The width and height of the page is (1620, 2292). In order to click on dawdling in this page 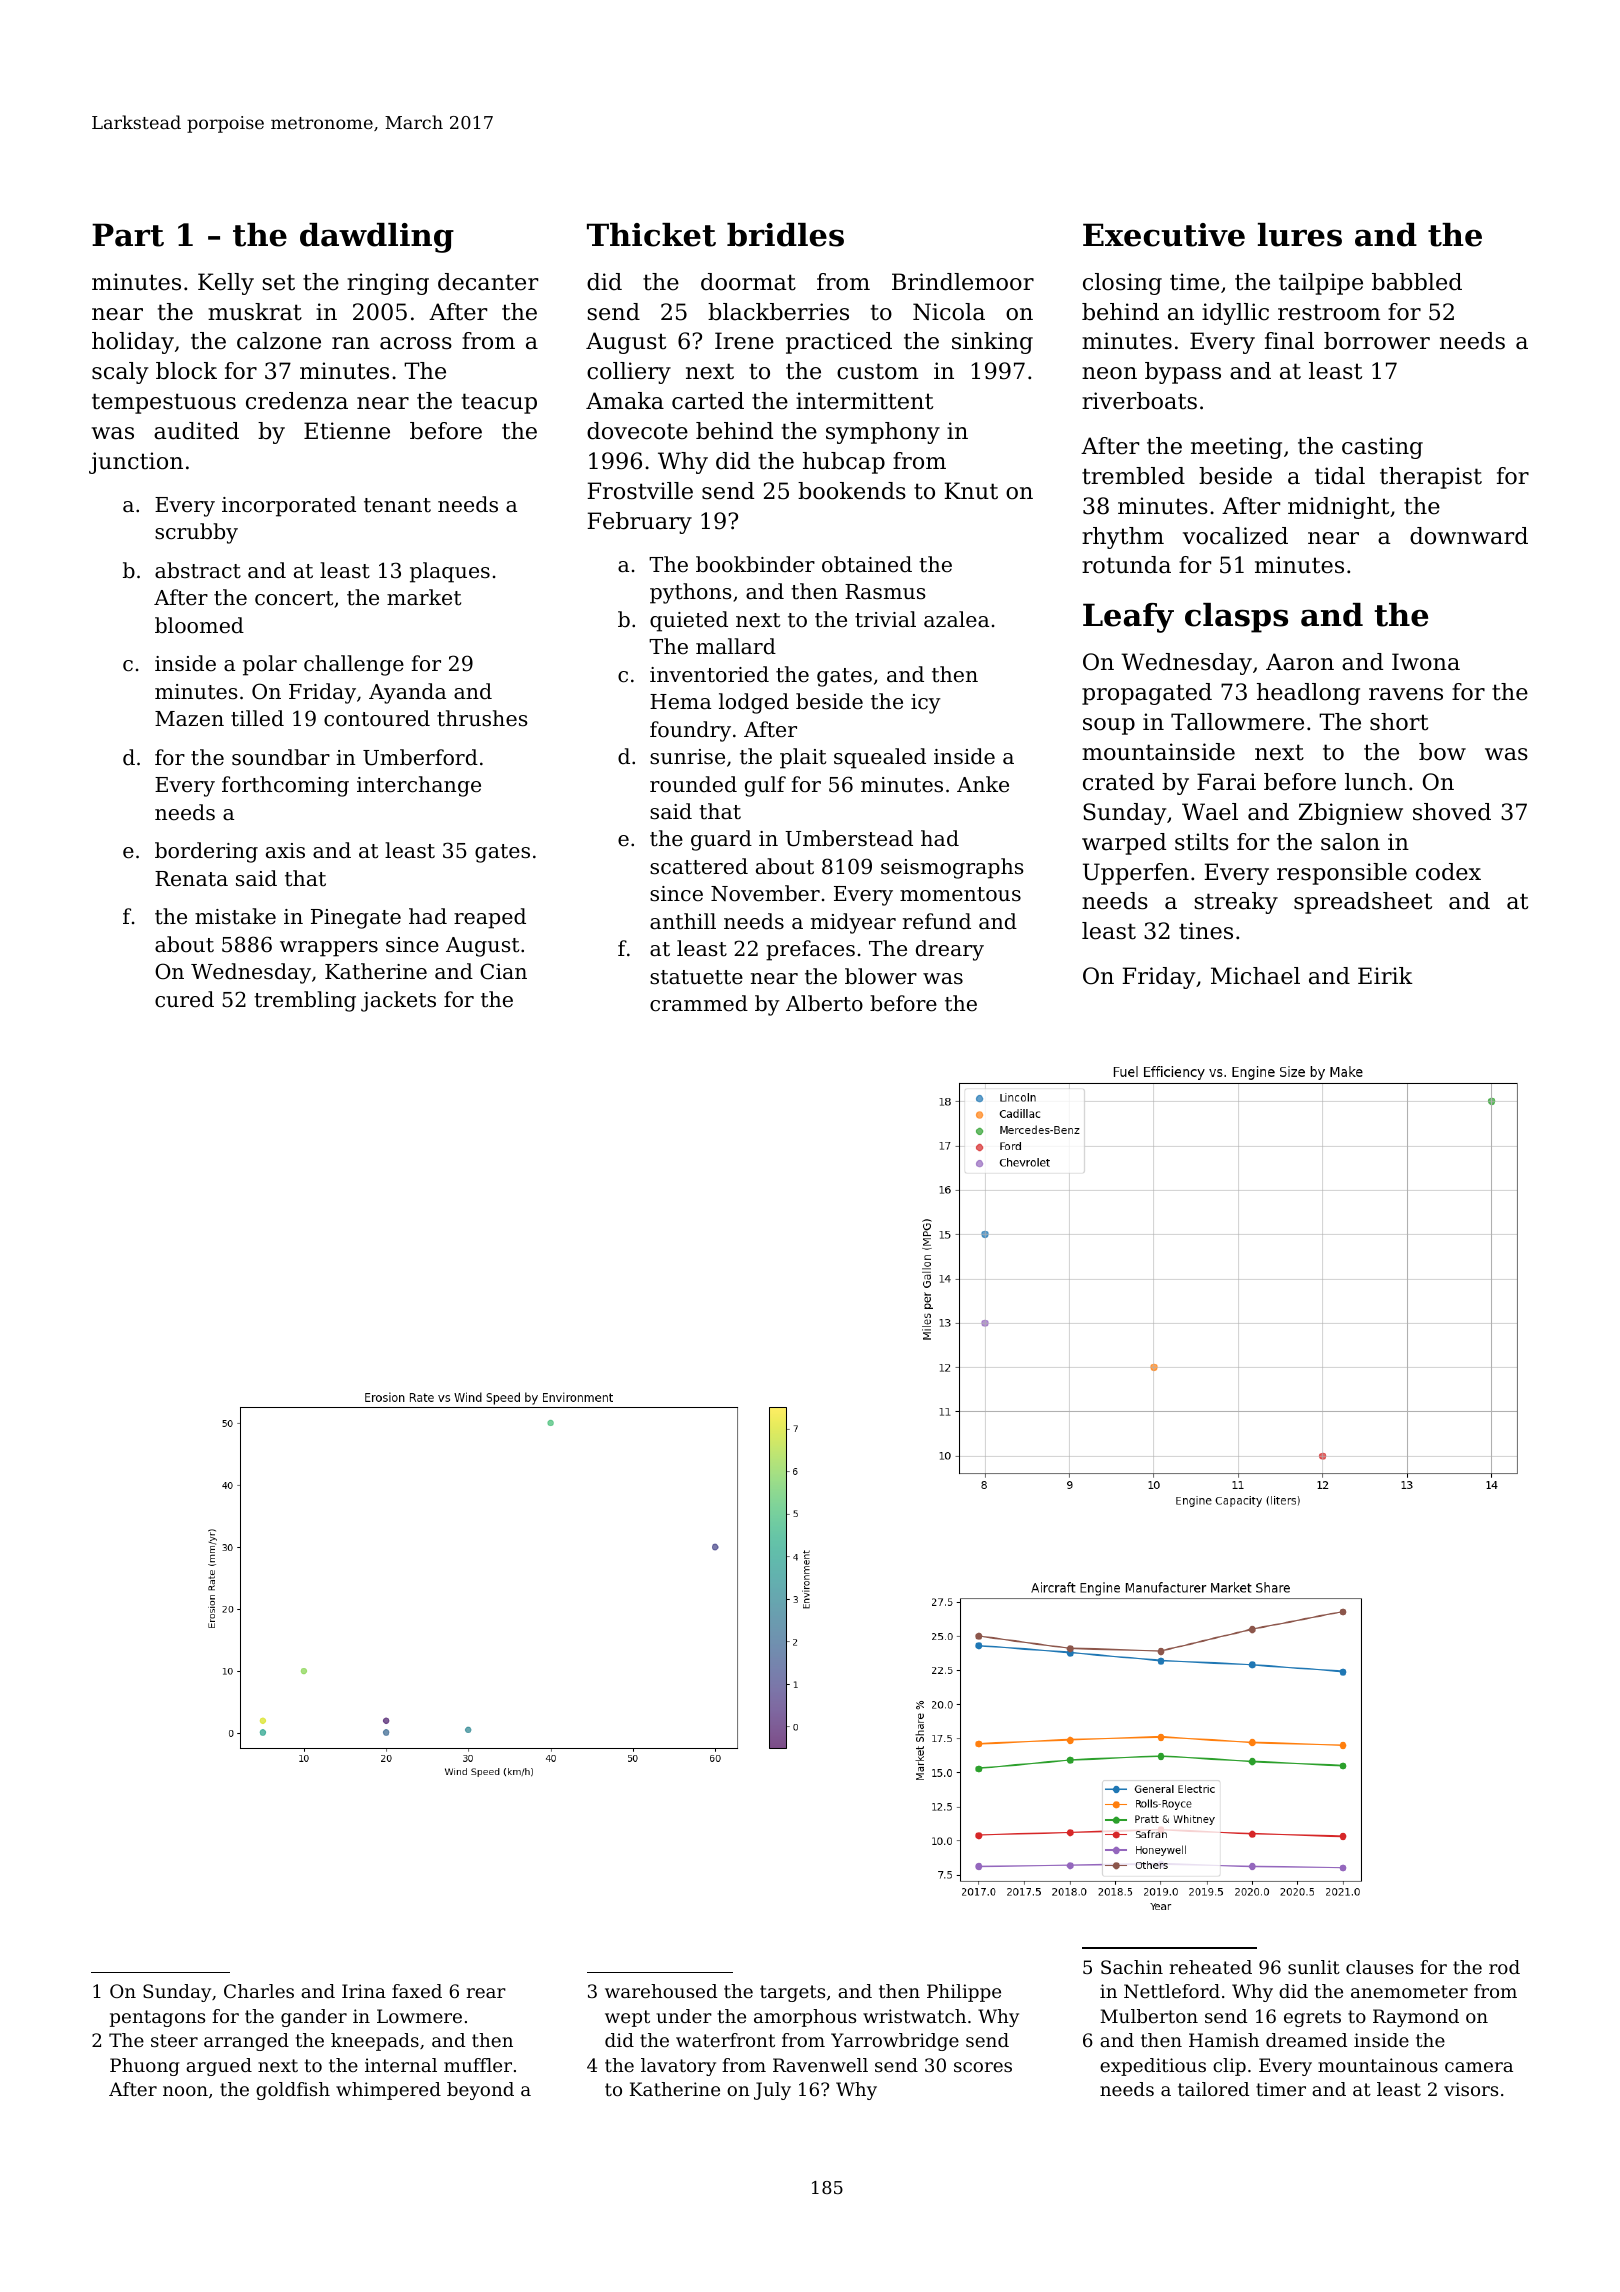, I will do `click(377, 238)`.
